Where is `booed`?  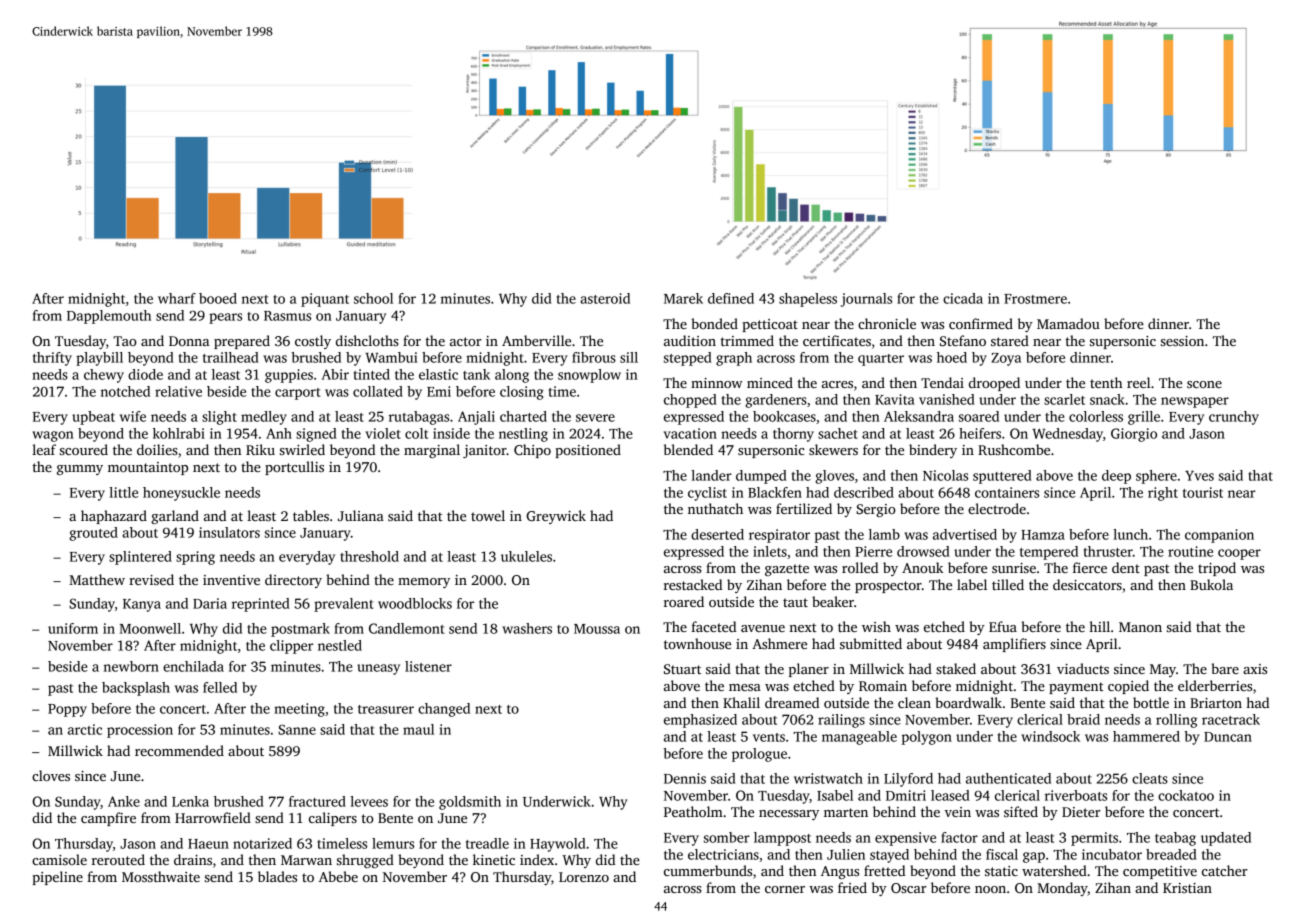 booed is located at coordinates (218, 298).
